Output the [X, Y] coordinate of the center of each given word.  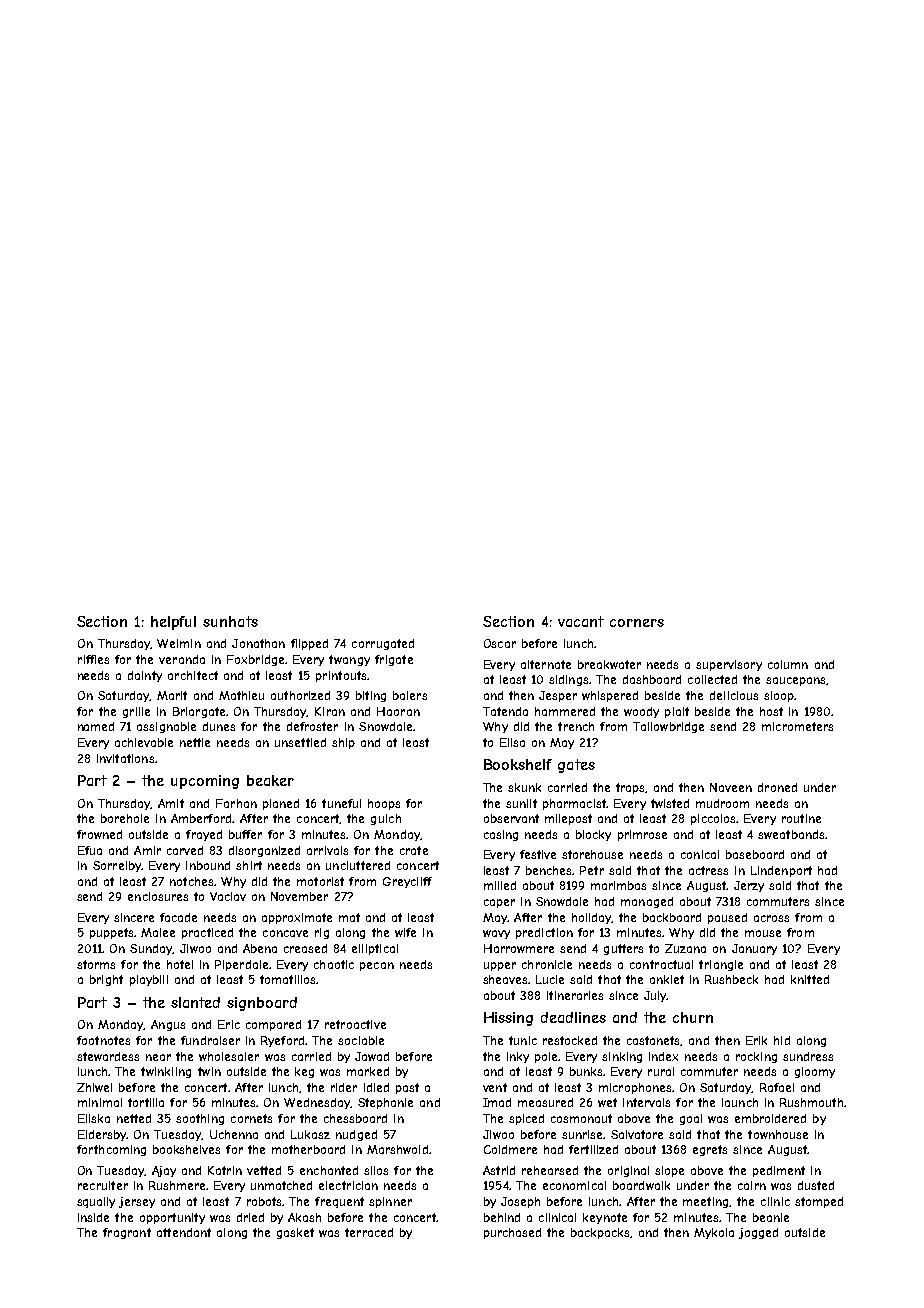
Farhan [236, 803]
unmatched [281, 1185]
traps [631, 788]
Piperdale [241, 965]
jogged [758, 1233]
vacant [581, 621]
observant [511, 818]
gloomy [815, 1072]
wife [405, 932]
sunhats [230, 621]
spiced [526, 1119]
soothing [200, 1119]
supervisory [729, 665]
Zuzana [685, 948]
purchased [512, 1233]
